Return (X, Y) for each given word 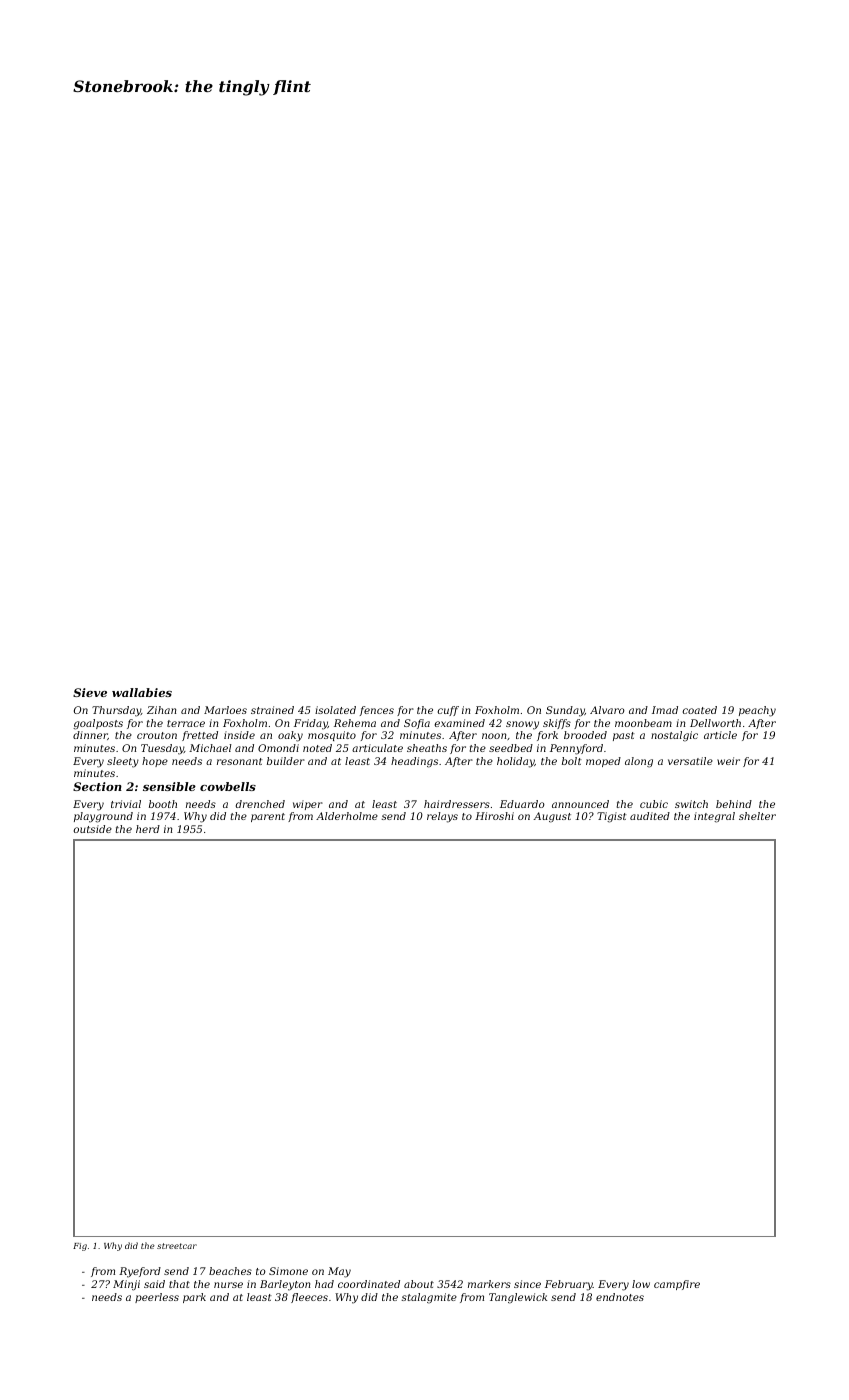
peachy (757, 711)
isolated (335, 710)
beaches (230, 1271)
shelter (757, 816)
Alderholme (347, 816)
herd (148, 829)
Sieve (90, 692)
